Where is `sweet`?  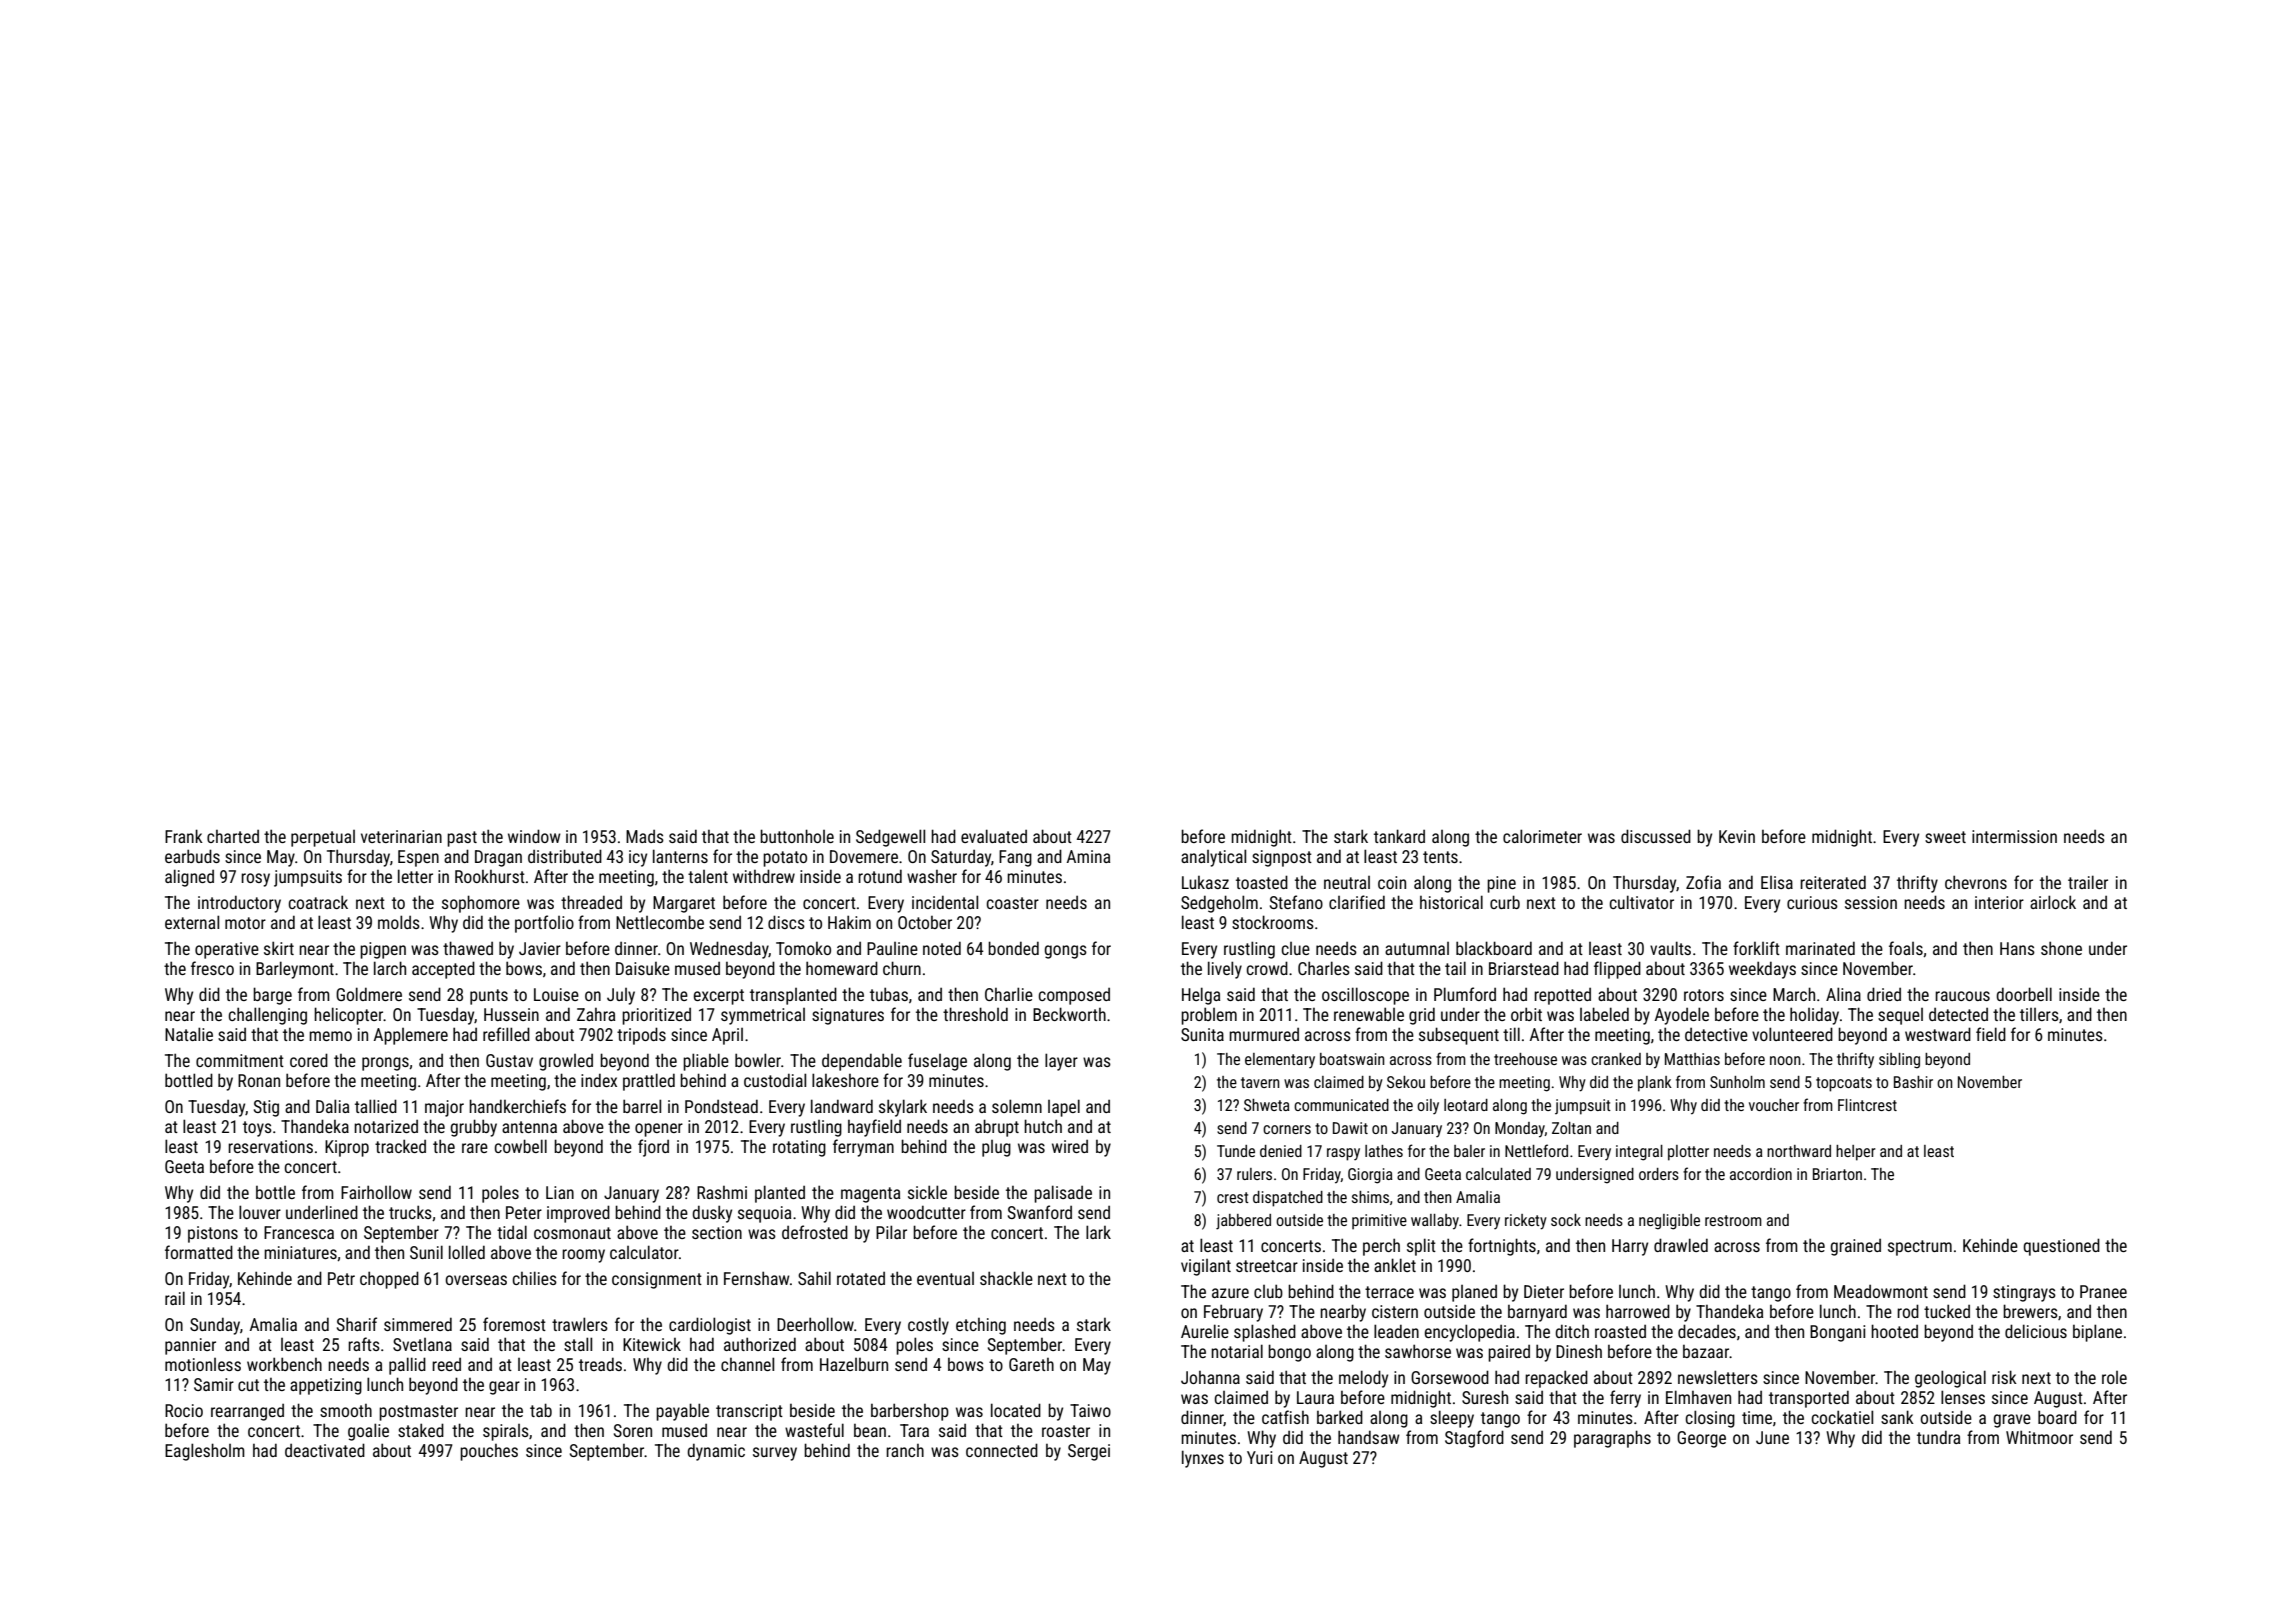 sweet is located at coordinates (1945, 837).
